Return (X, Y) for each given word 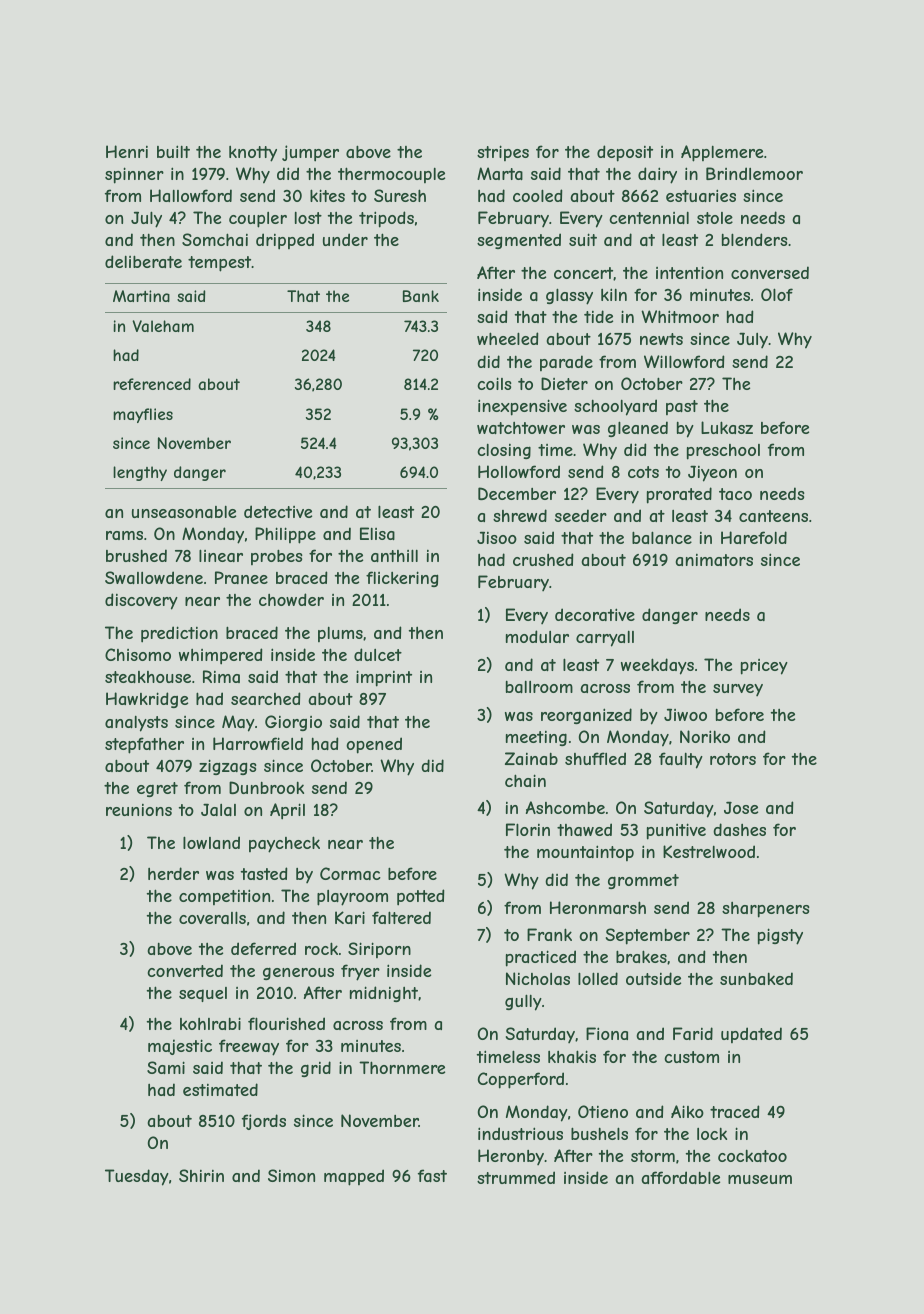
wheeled (507, 338)
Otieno (603, 1111)
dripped (285, 241)
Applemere (722, 153)
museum (760, 1179)
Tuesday (137, 1177)
